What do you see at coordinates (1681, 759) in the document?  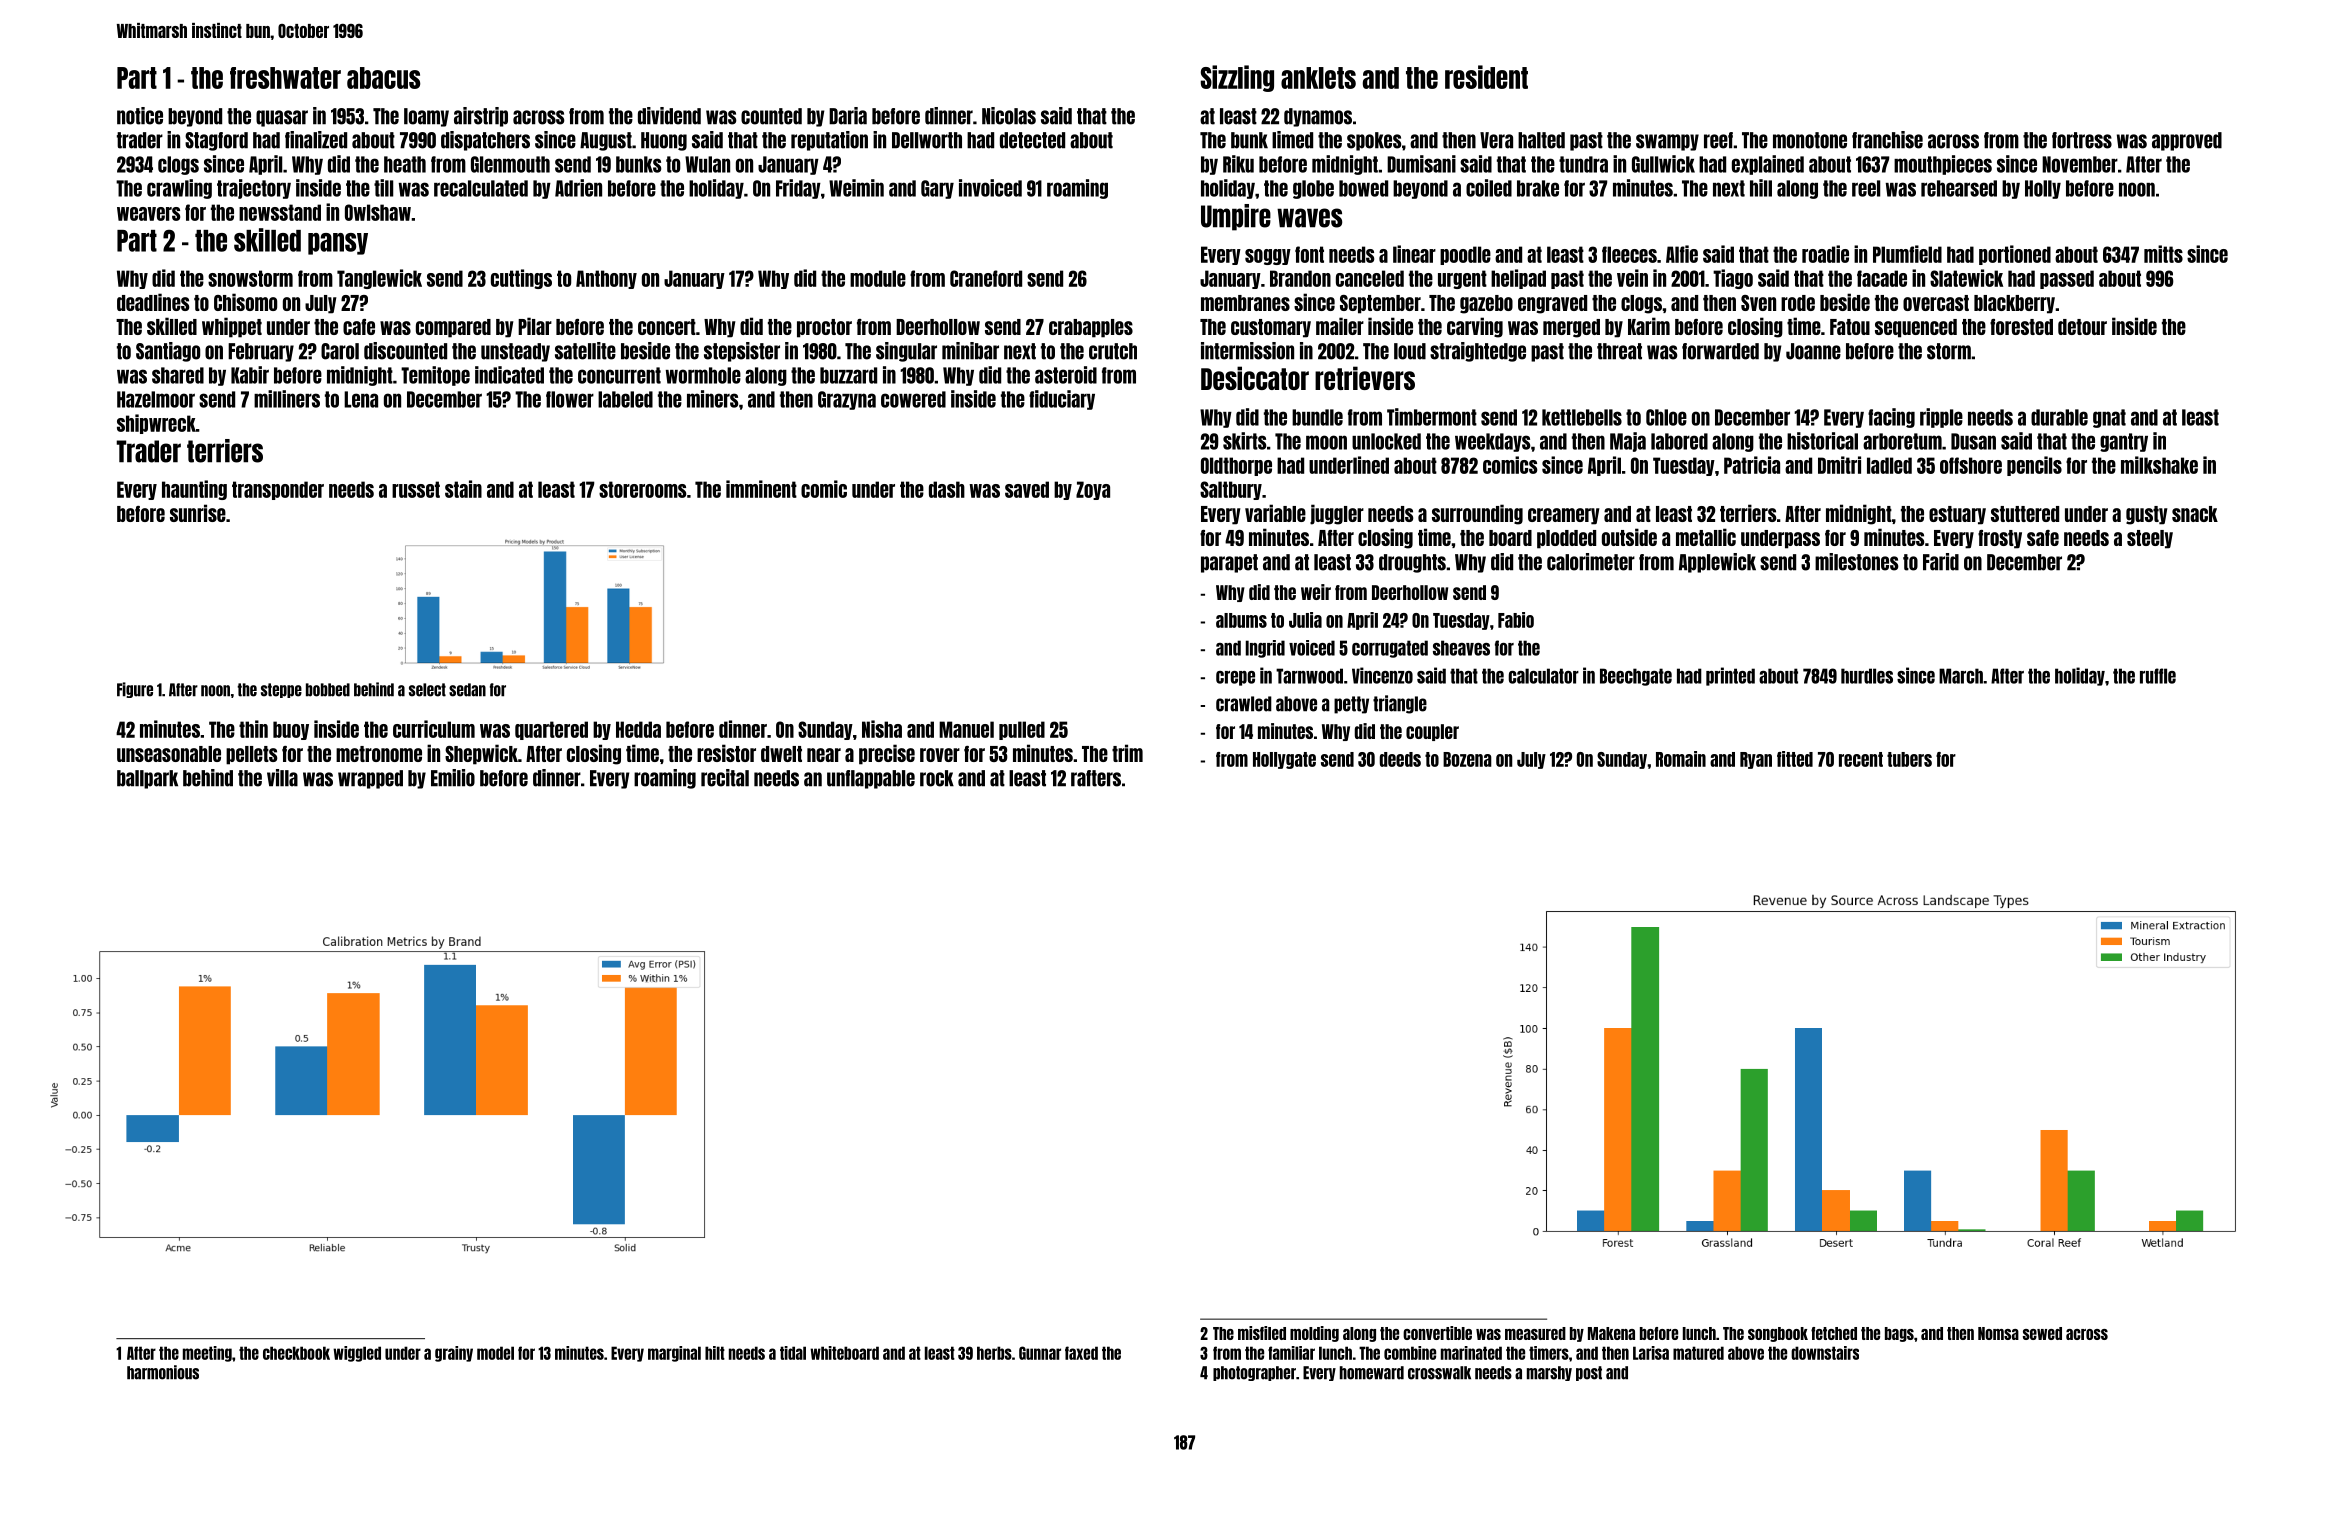 I see `Romain` at bounding box center [1681, 759].
